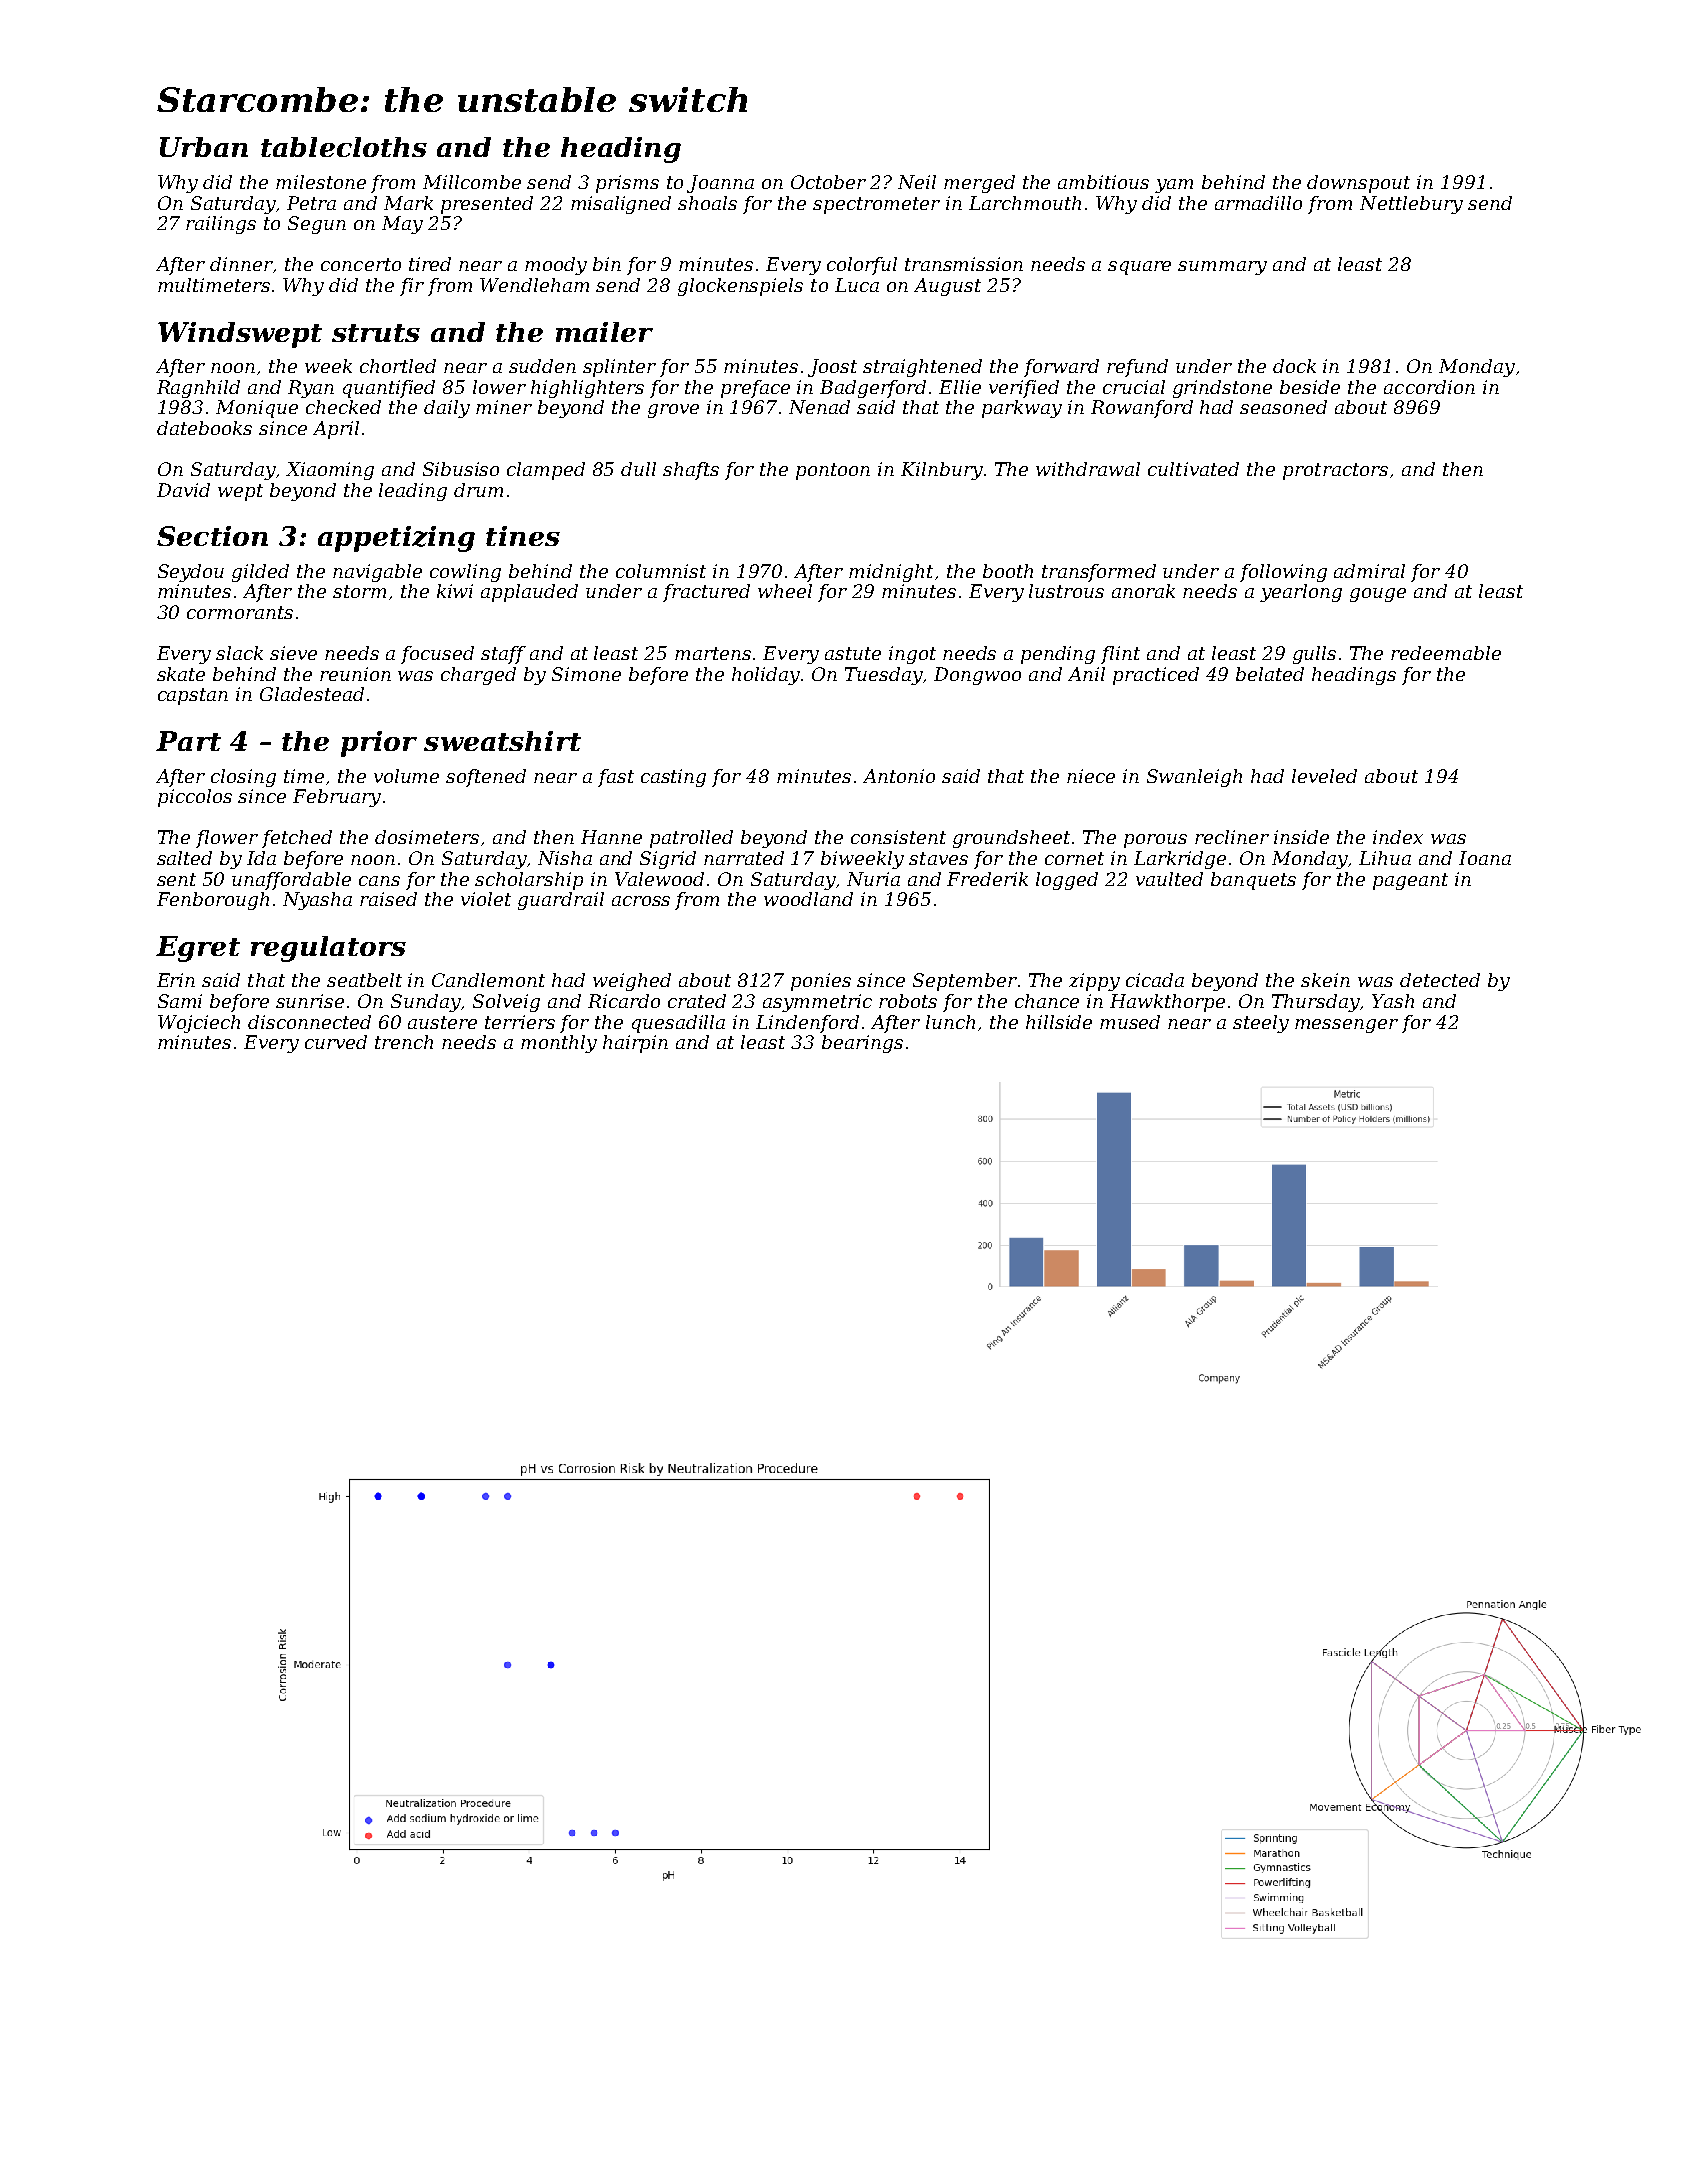 This image has height=2178, width=1683. Describe the element at coordinates (478, 676) in the image. I see `charged` at that location.
